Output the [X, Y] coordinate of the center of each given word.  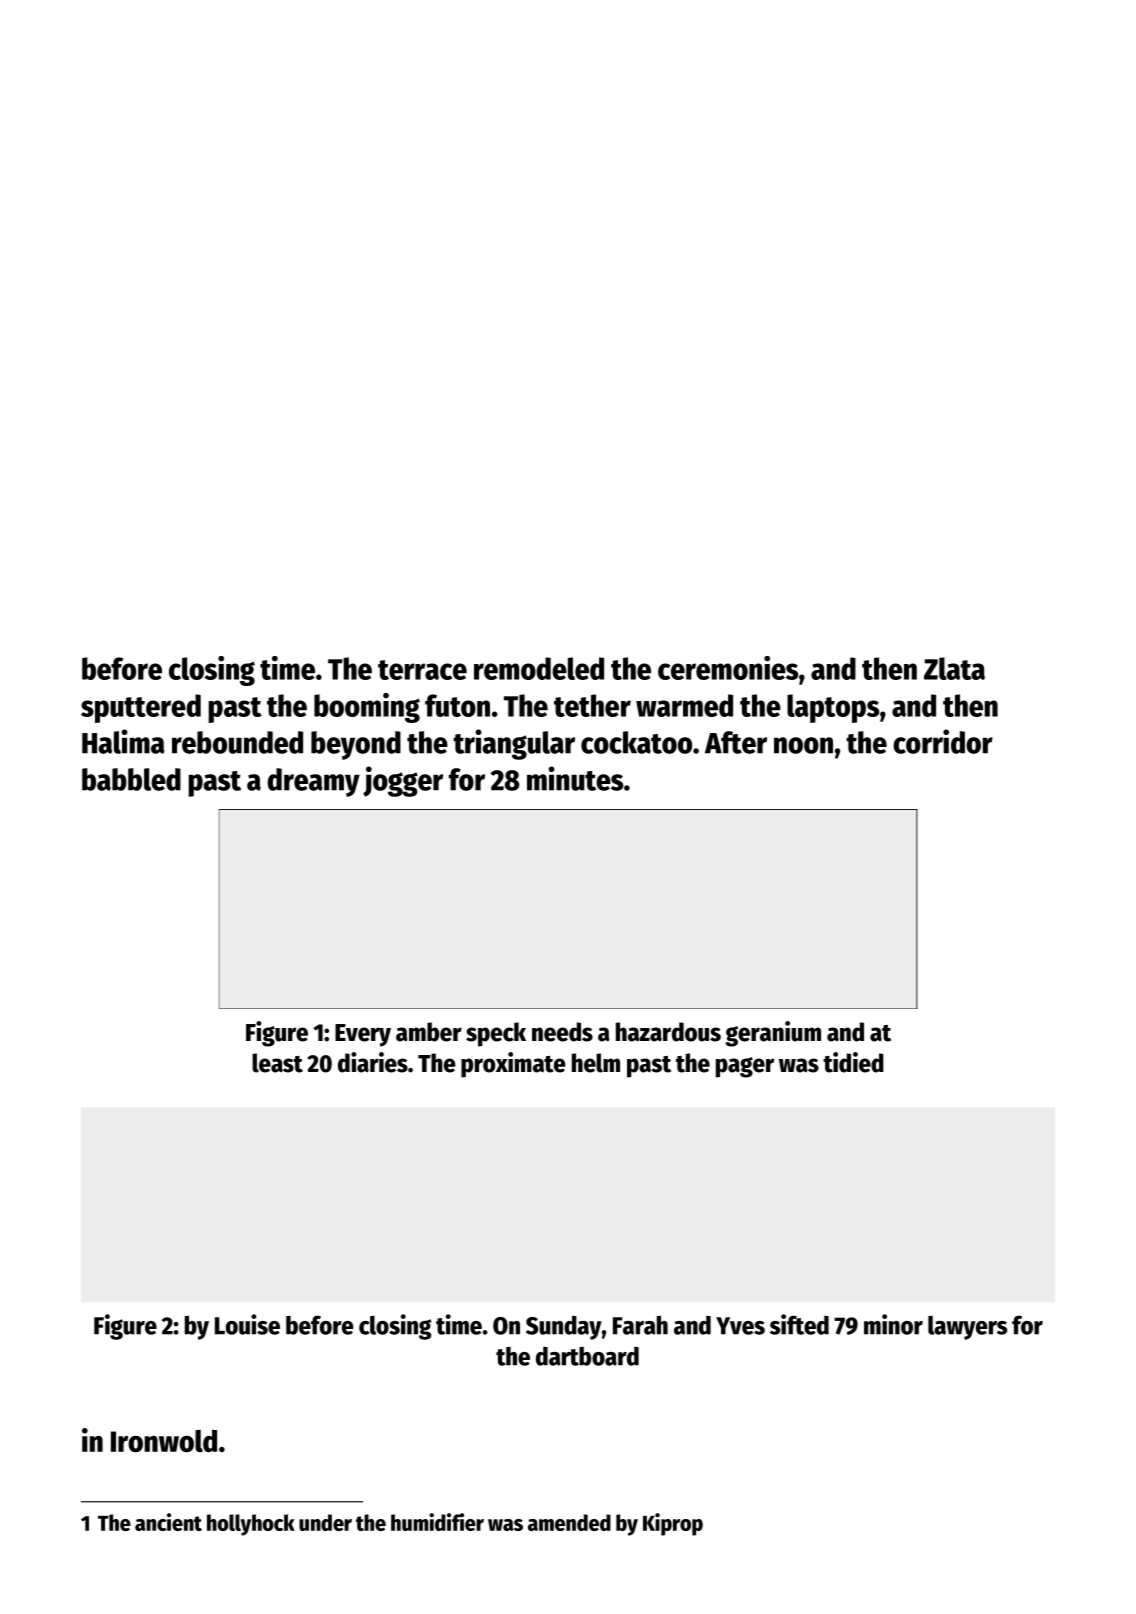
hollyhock [251, 1525]
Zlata [954, 668]
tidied [853, 1062]
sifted [799, 1324]
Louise [247, 1324]
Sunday [564, 1328]
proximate [513, 1065]
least [277, 1063]
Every [363, 1035]
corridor [943, 741]
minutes [575, 778]
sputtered [141, 708]
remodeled [539, 668]
